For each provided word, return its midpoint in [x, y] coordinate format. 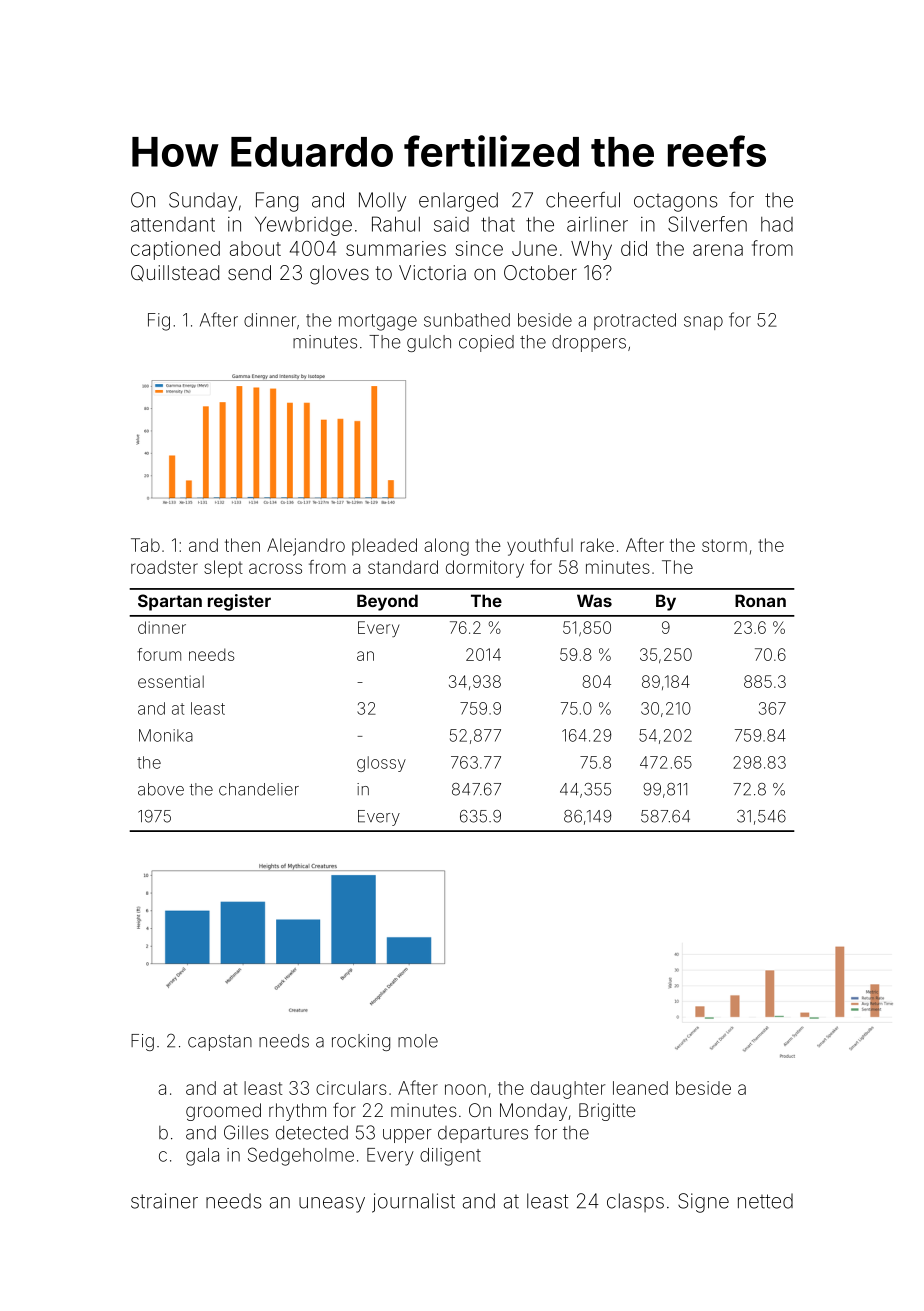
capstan [220, 1043]
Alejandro [306, 547]
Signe [703, 1203]
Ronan [760, 600]
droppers [589, 343]
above [161, 789]
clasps [635, 1202]
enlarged [458, 202]
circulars [351, 1088]
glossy [381, 764]
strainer [164, 1201]
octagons [676, 203]
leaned [640, 1088]
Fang [277, 202]
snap [703, 323]
